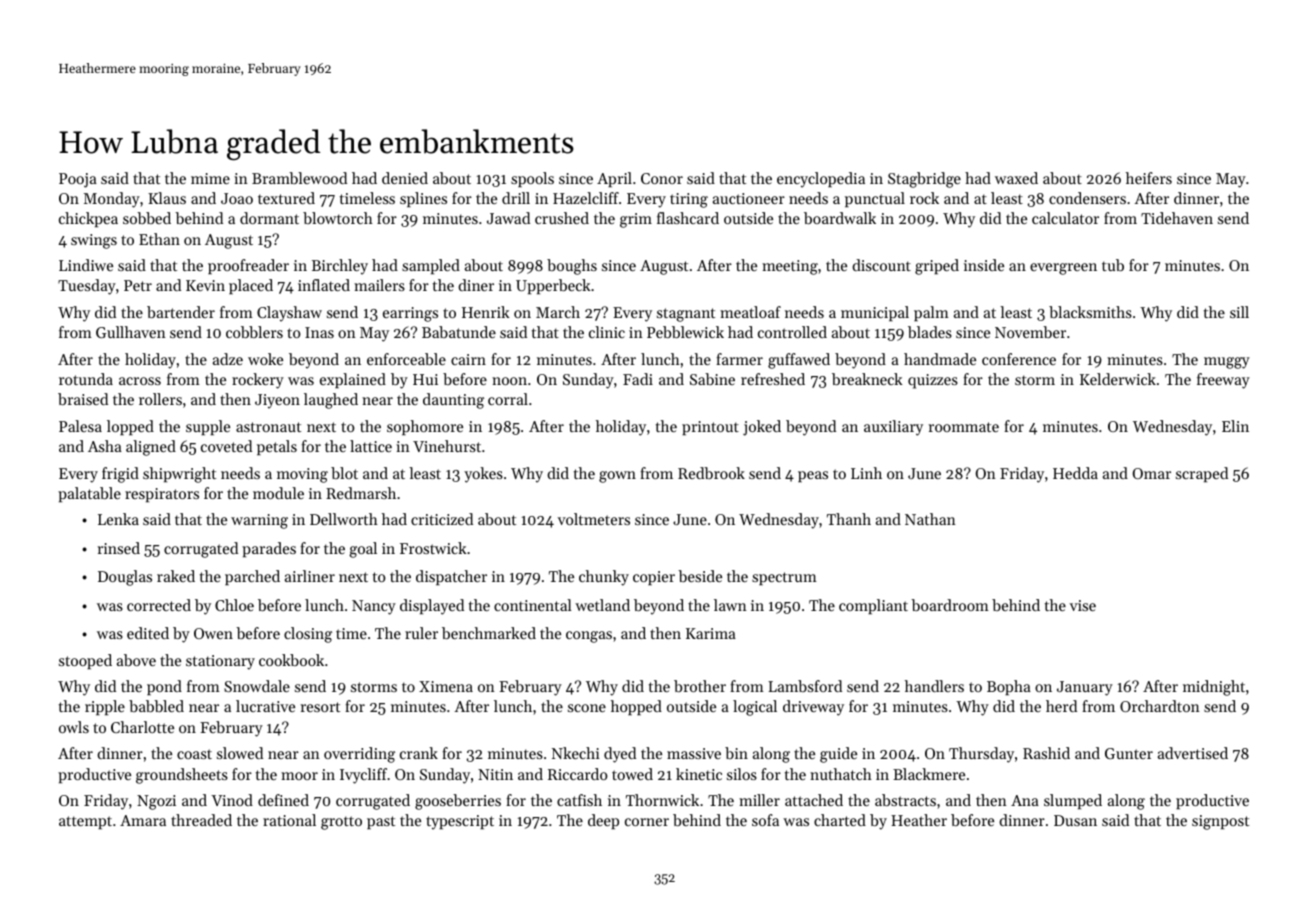 This page has height=924, width=1308. I want to click on heifers, so click(1149, 178).
